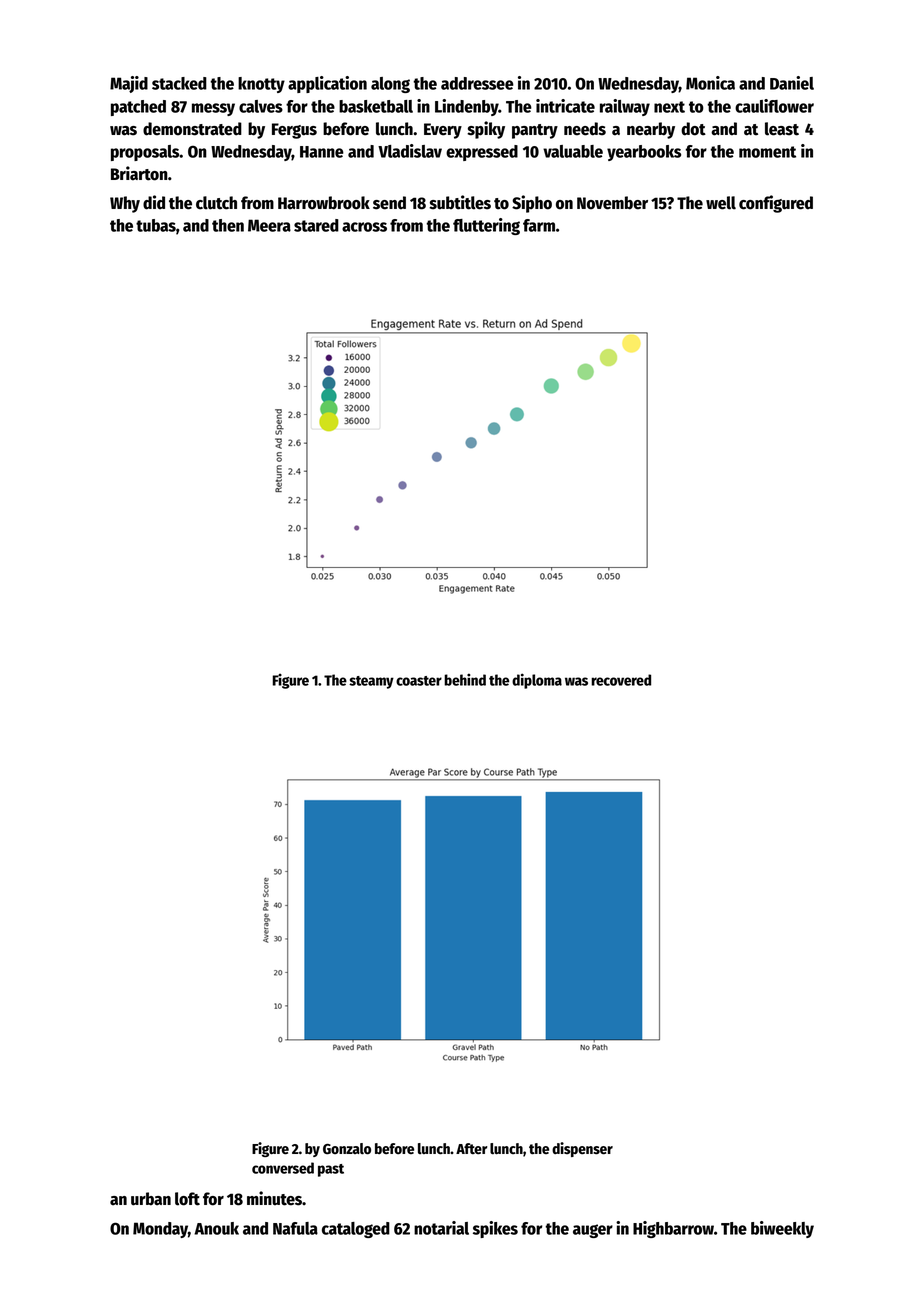 The width and height of the screenshot is (924, 1314). I want to click on After, so click(471, 1148).
